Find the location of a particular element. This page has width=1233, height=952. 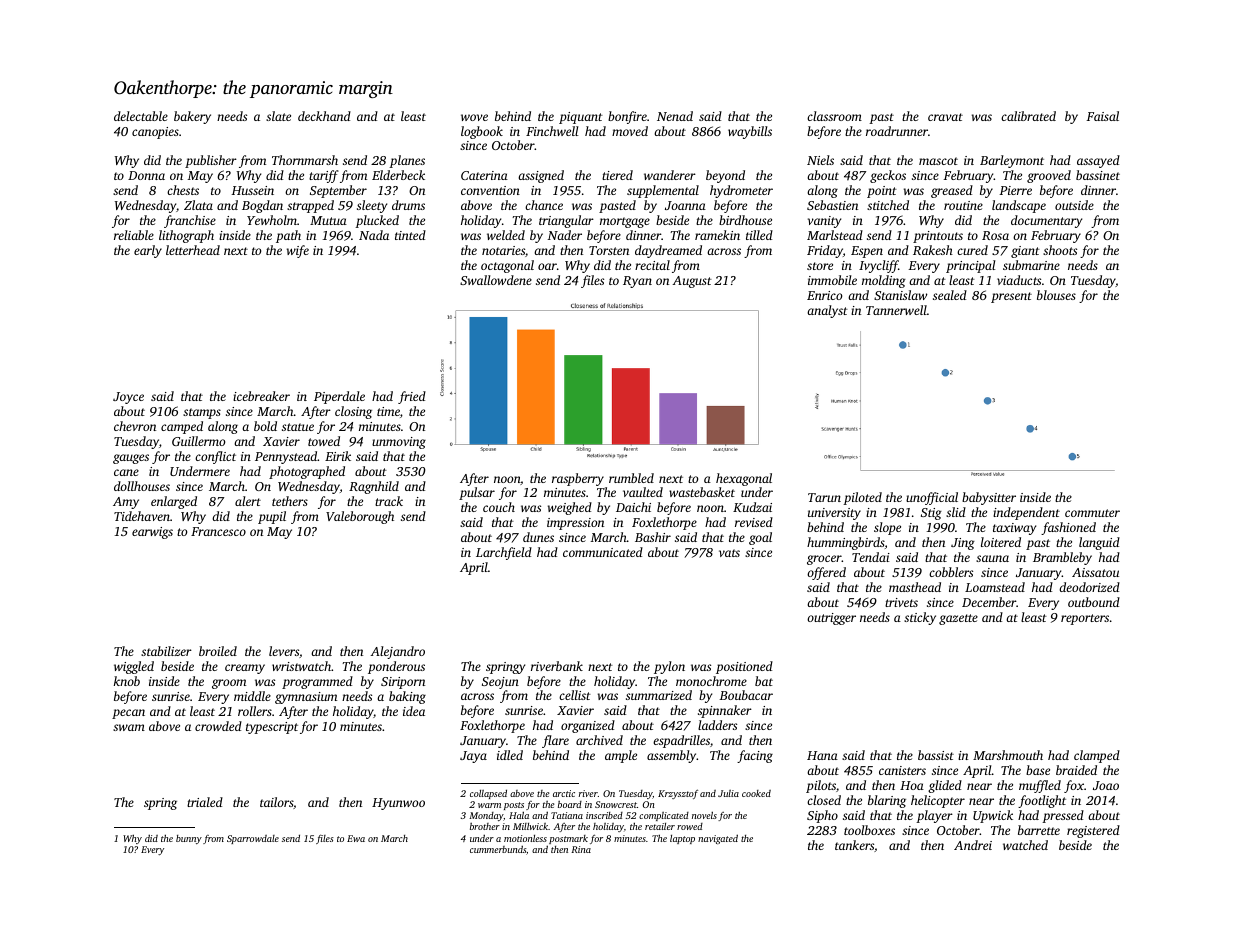

deckhand is located at coordinates (324, 116).
